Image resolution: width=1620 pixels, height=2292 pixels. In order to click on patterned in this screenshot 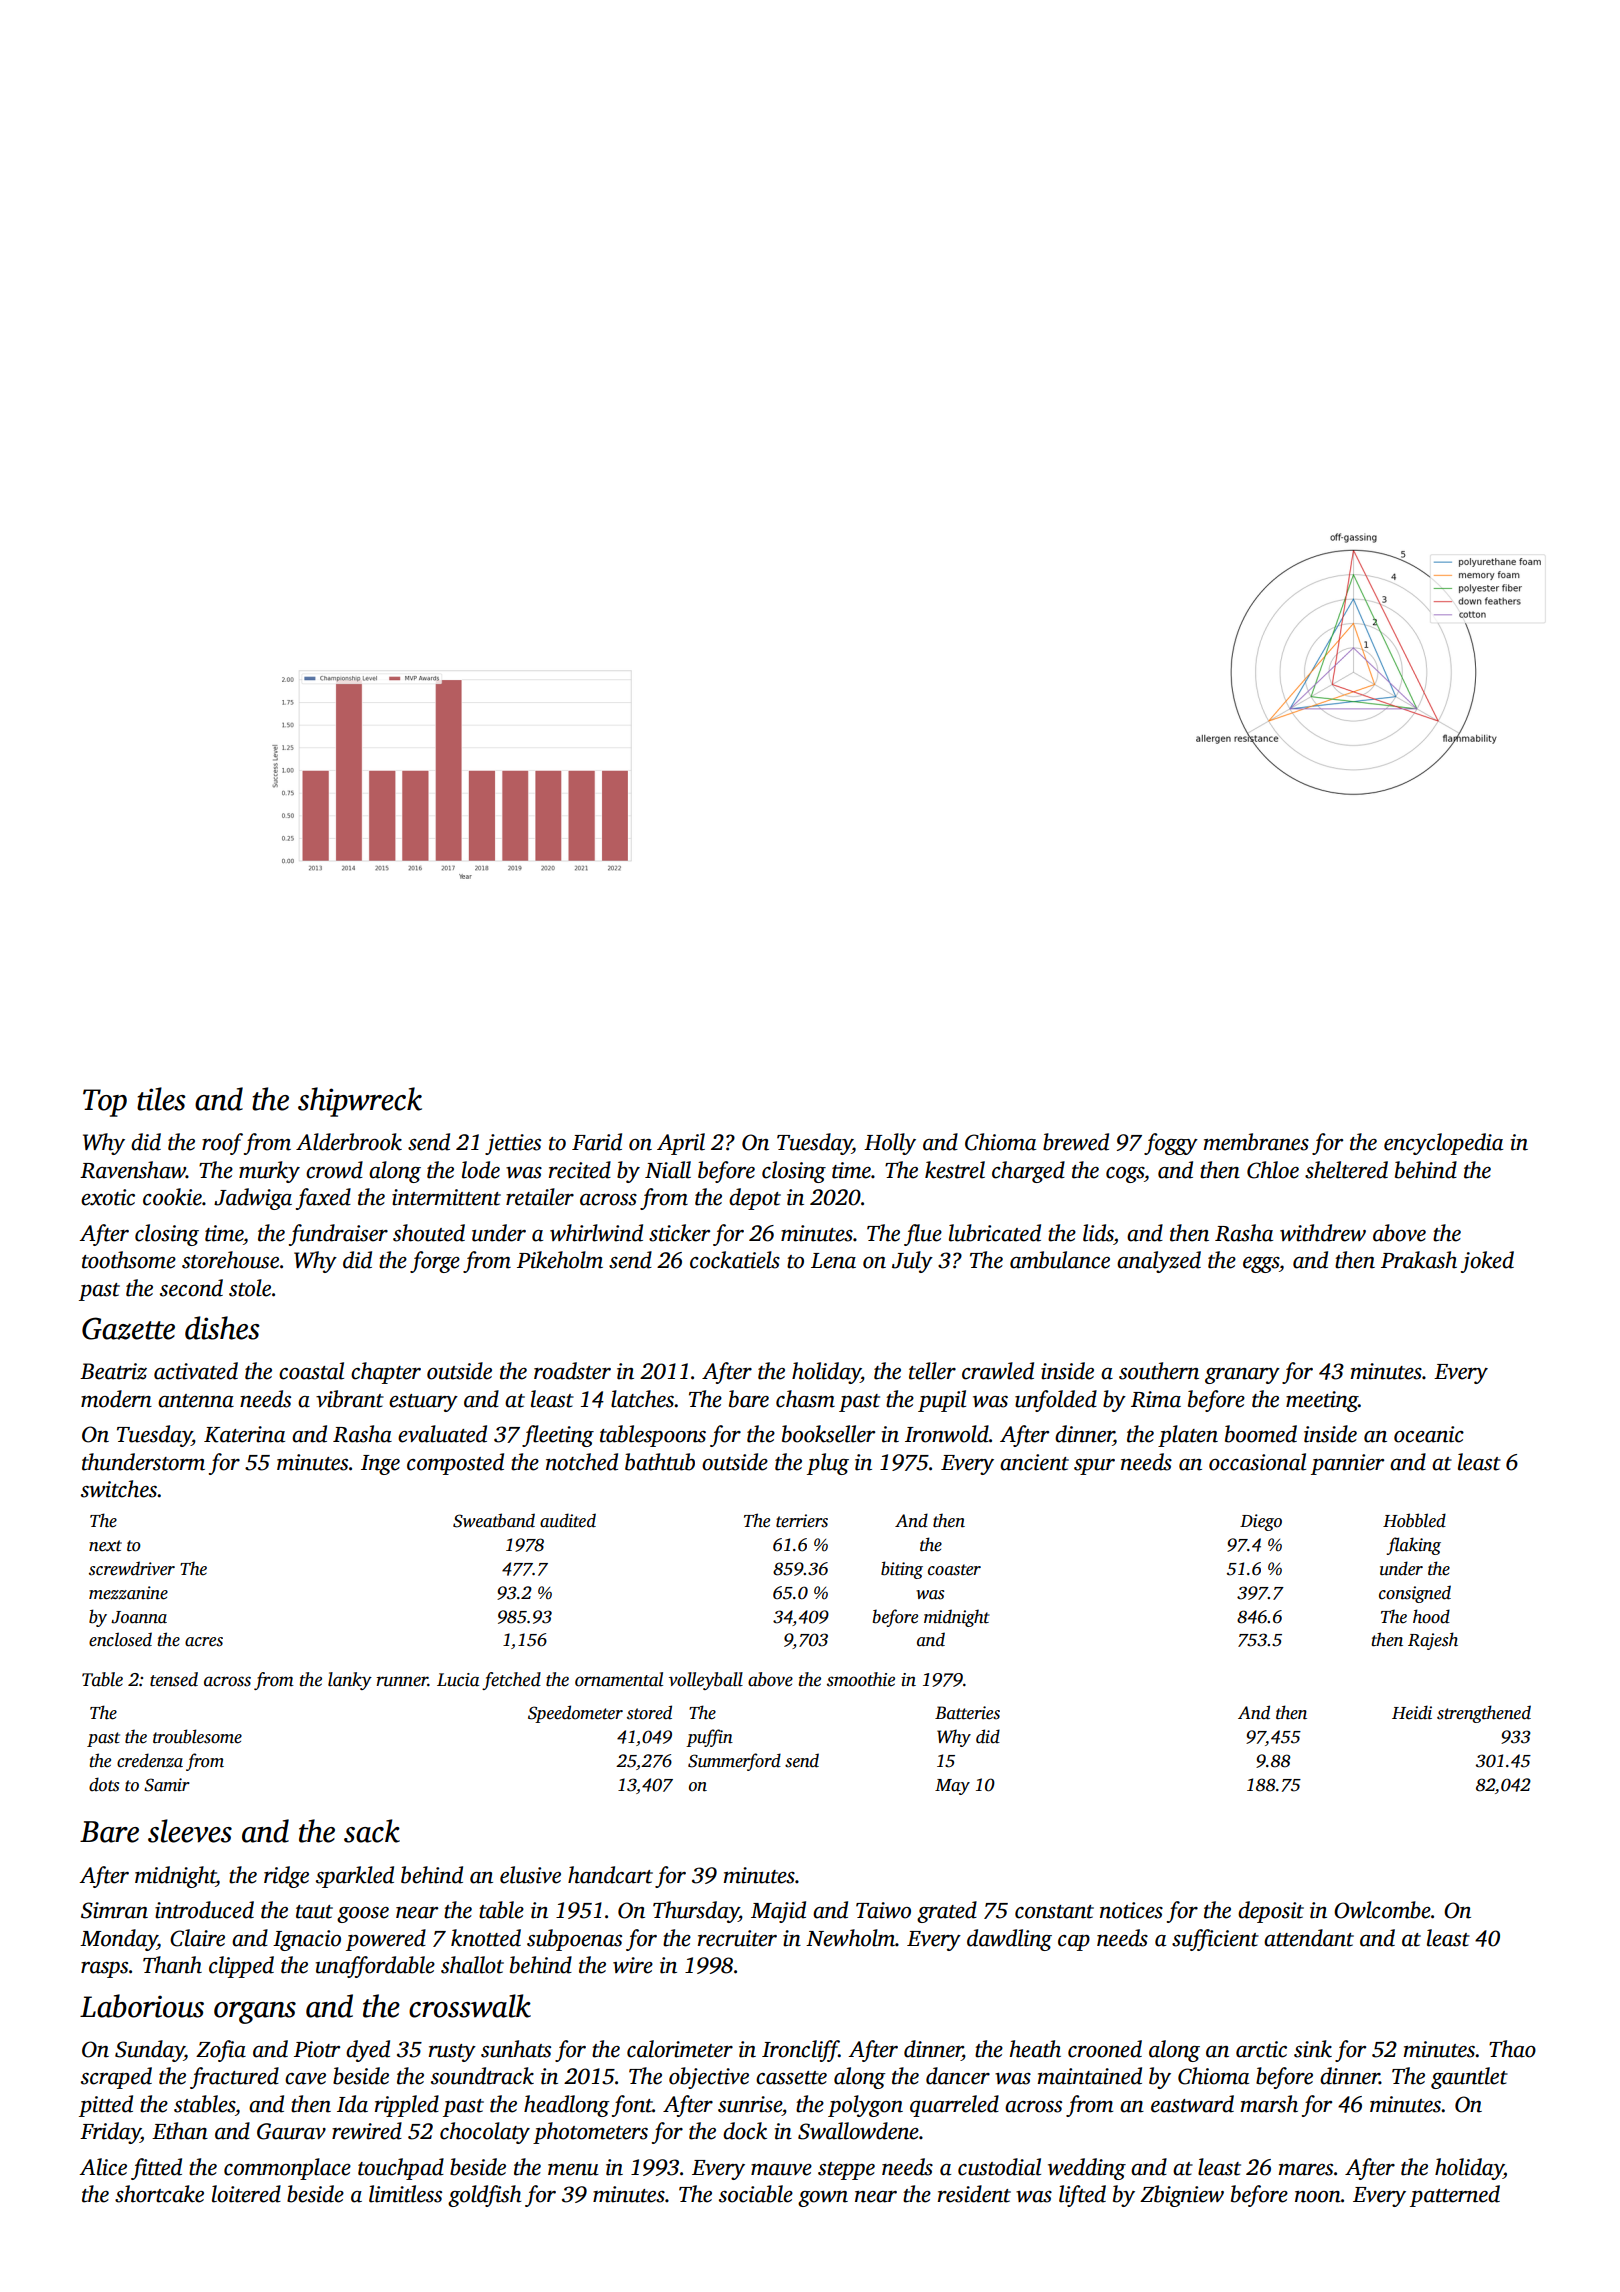, I will do `click(1455, 2196)`.
